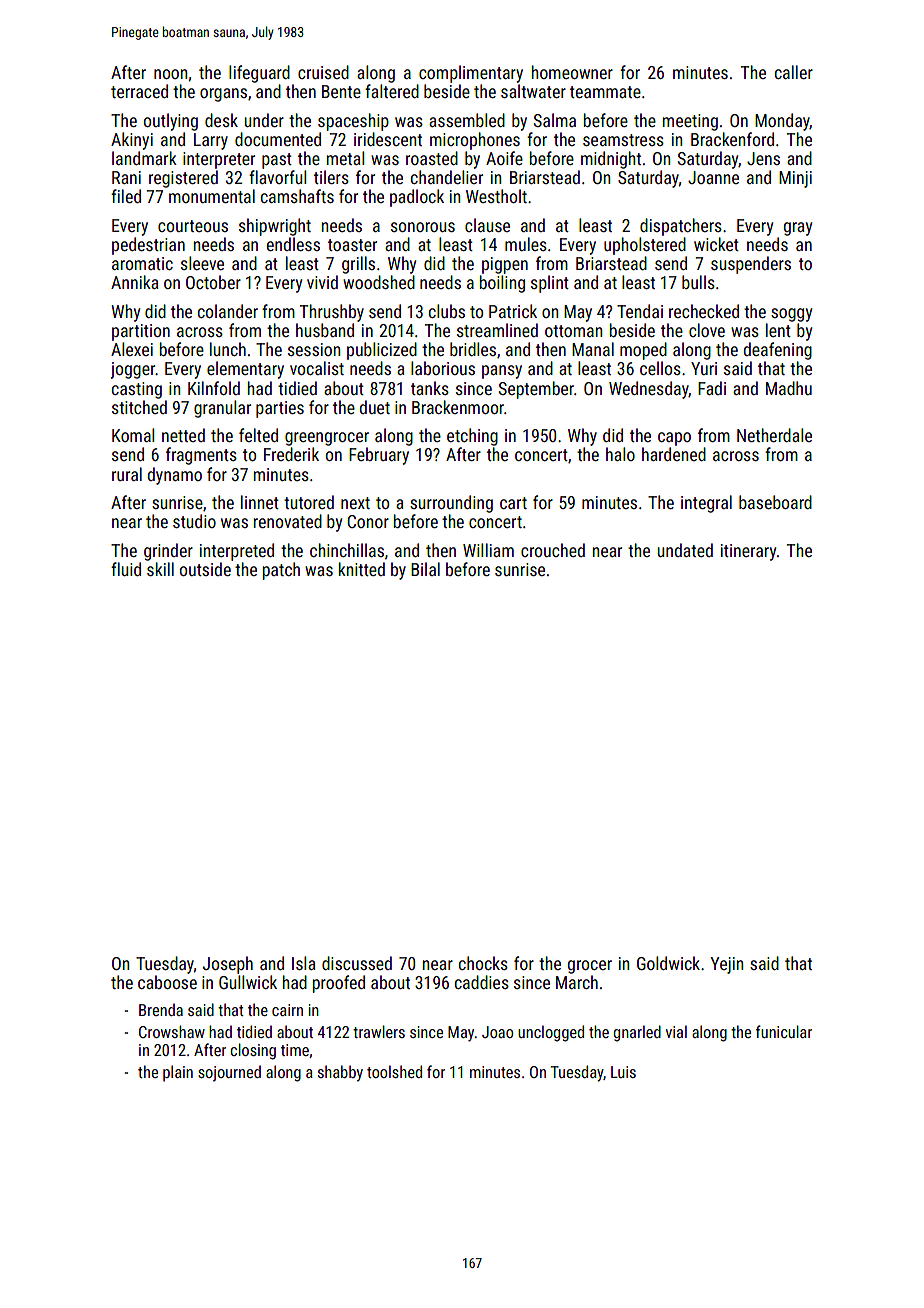  I want to click on itinerary, so click(748, 552).
